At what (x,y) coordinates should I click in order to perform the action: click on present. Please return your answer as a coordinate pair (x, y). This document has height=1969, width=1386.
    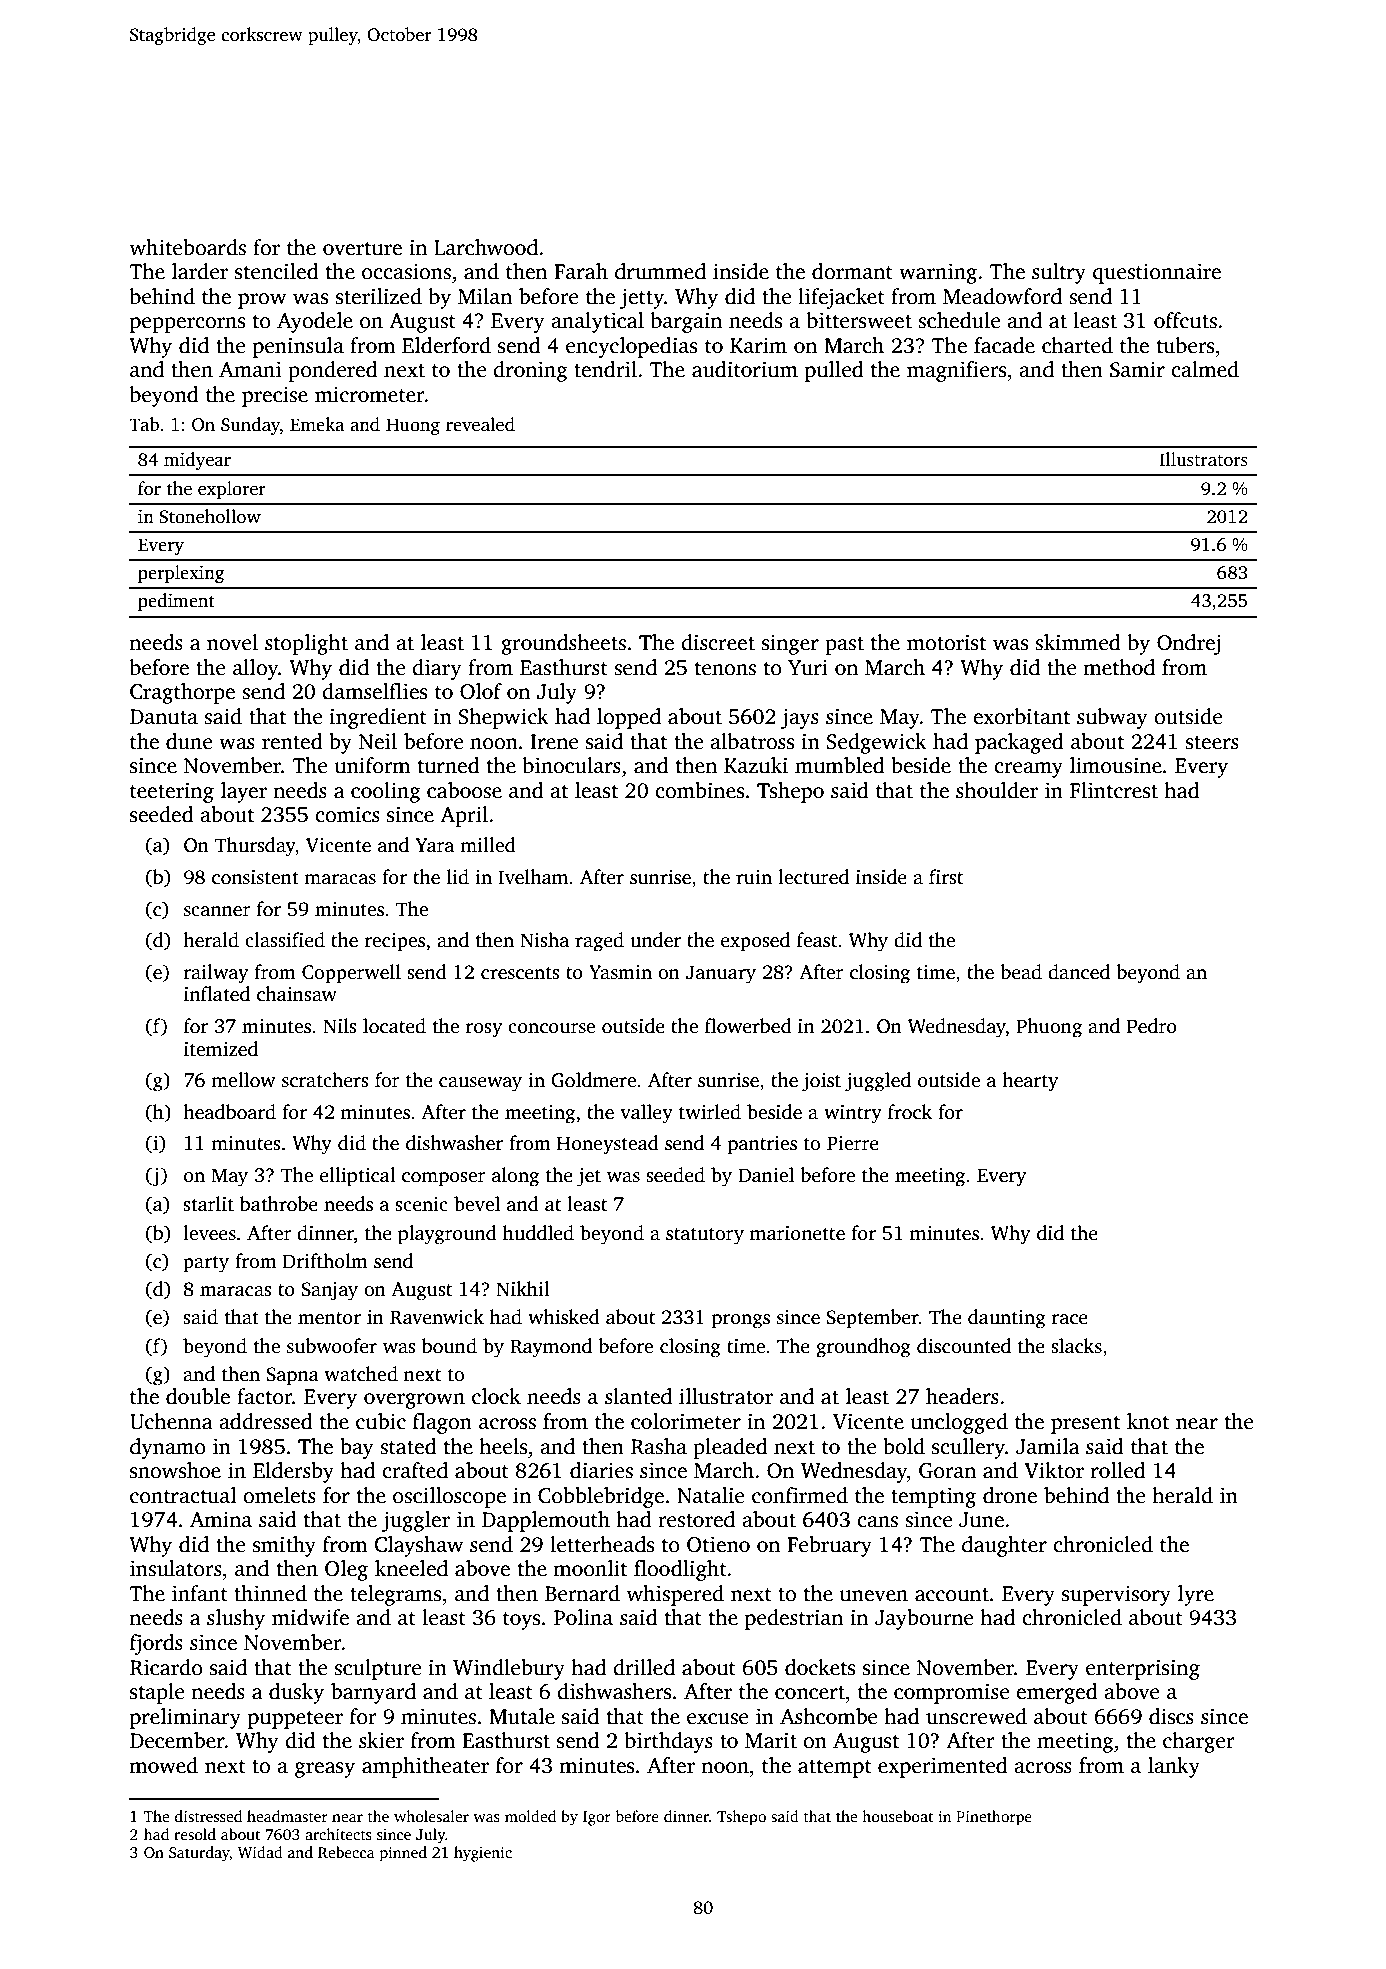
    Looking at the image, I should click on (1085, 1425).
